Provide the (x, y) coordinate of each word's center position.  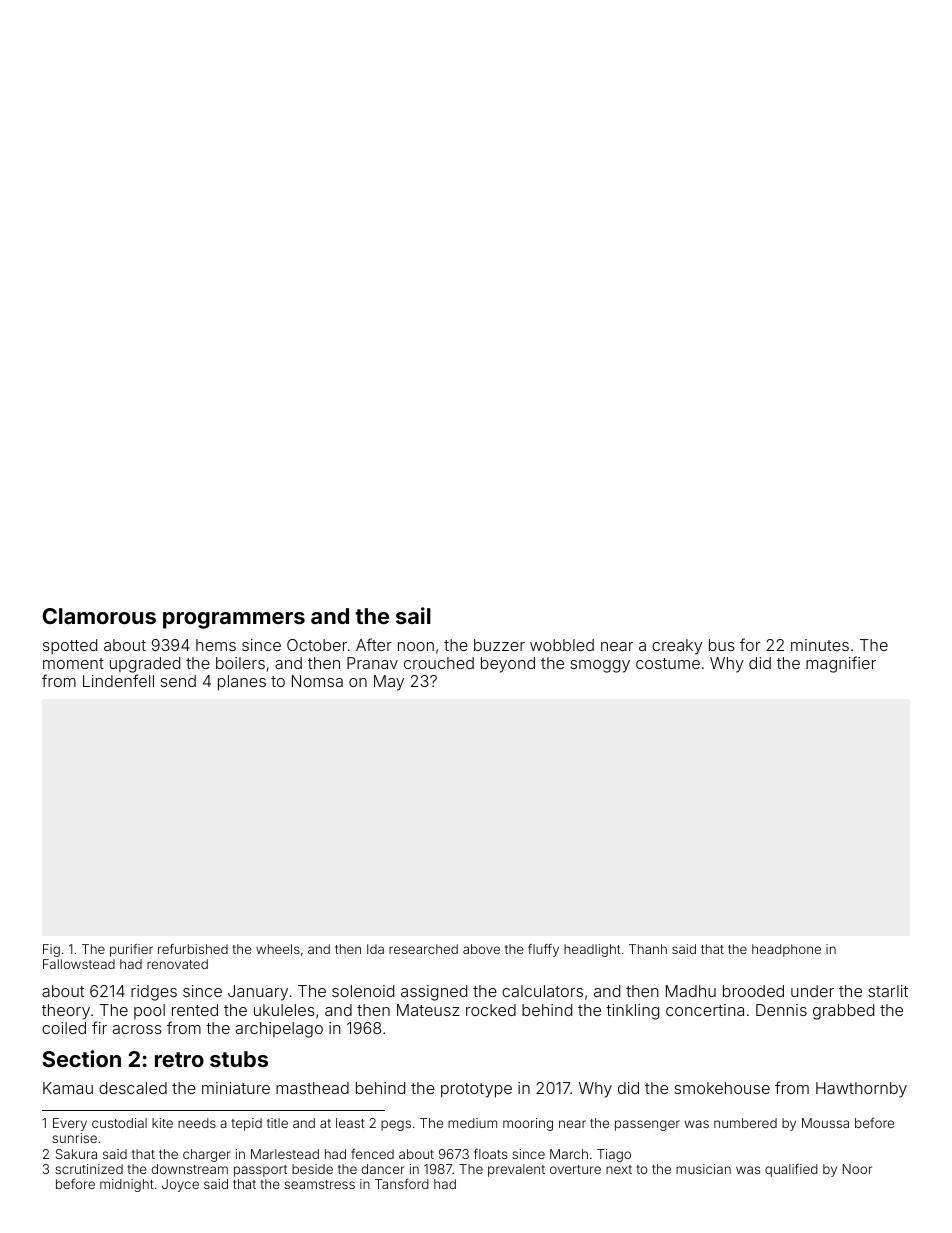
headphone (786, 950)
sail (413, 615)
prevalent (516, 1170)
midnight (127, 1185)
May (389, 683)
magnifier (841, 664)
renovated (177, 964)
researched (423, 949)
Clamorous (99, 616)
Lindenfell (118, 680)
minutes (820, 645)
